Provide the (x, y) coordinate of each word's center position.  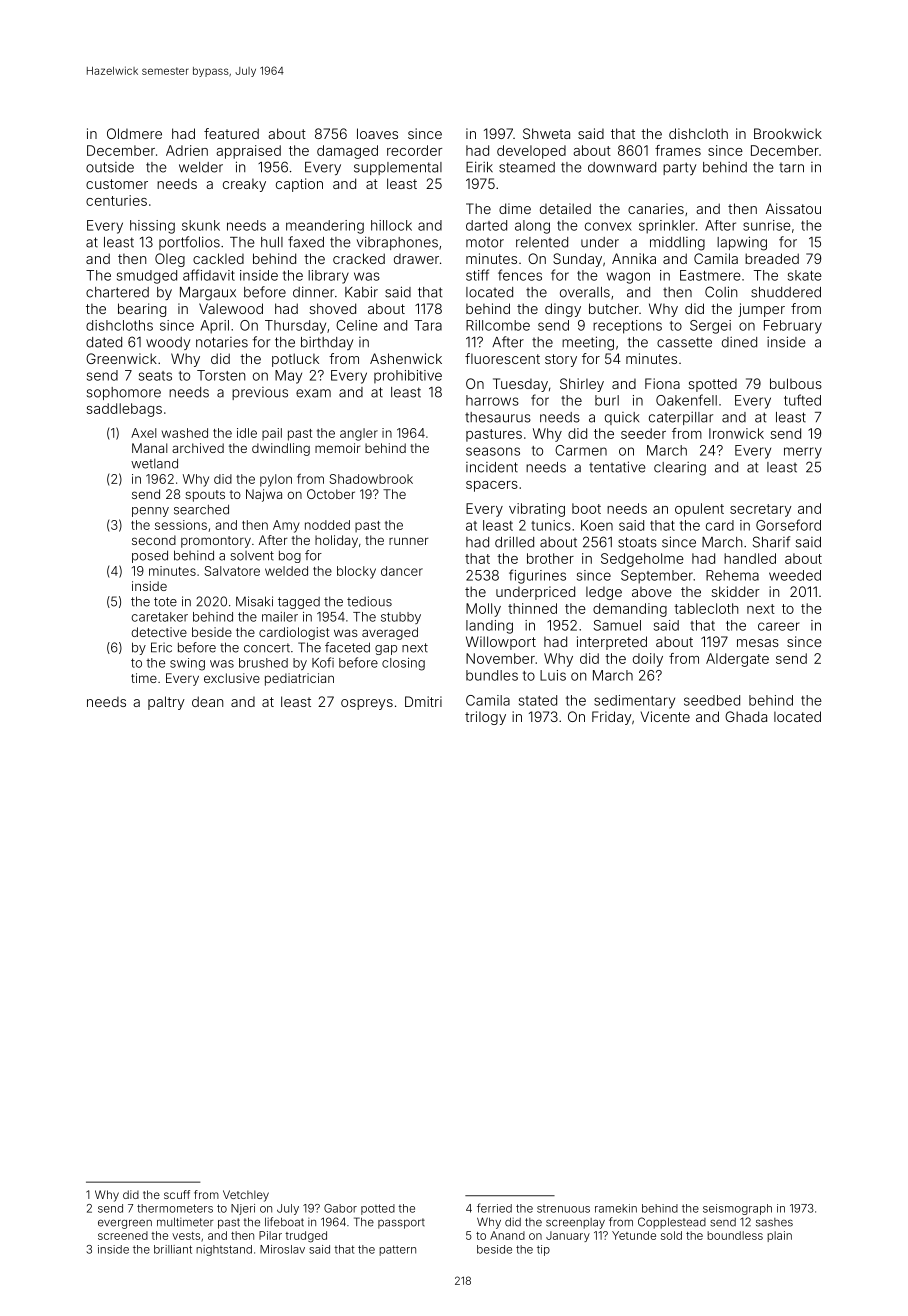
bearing (142, 310)
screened (123, 1235)
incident (492, 467)
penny (150, 512)
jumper (761, 310)
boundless (735, 1235)
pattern (397, 1250)
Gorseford (788, 525)
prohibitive (408, 376)
